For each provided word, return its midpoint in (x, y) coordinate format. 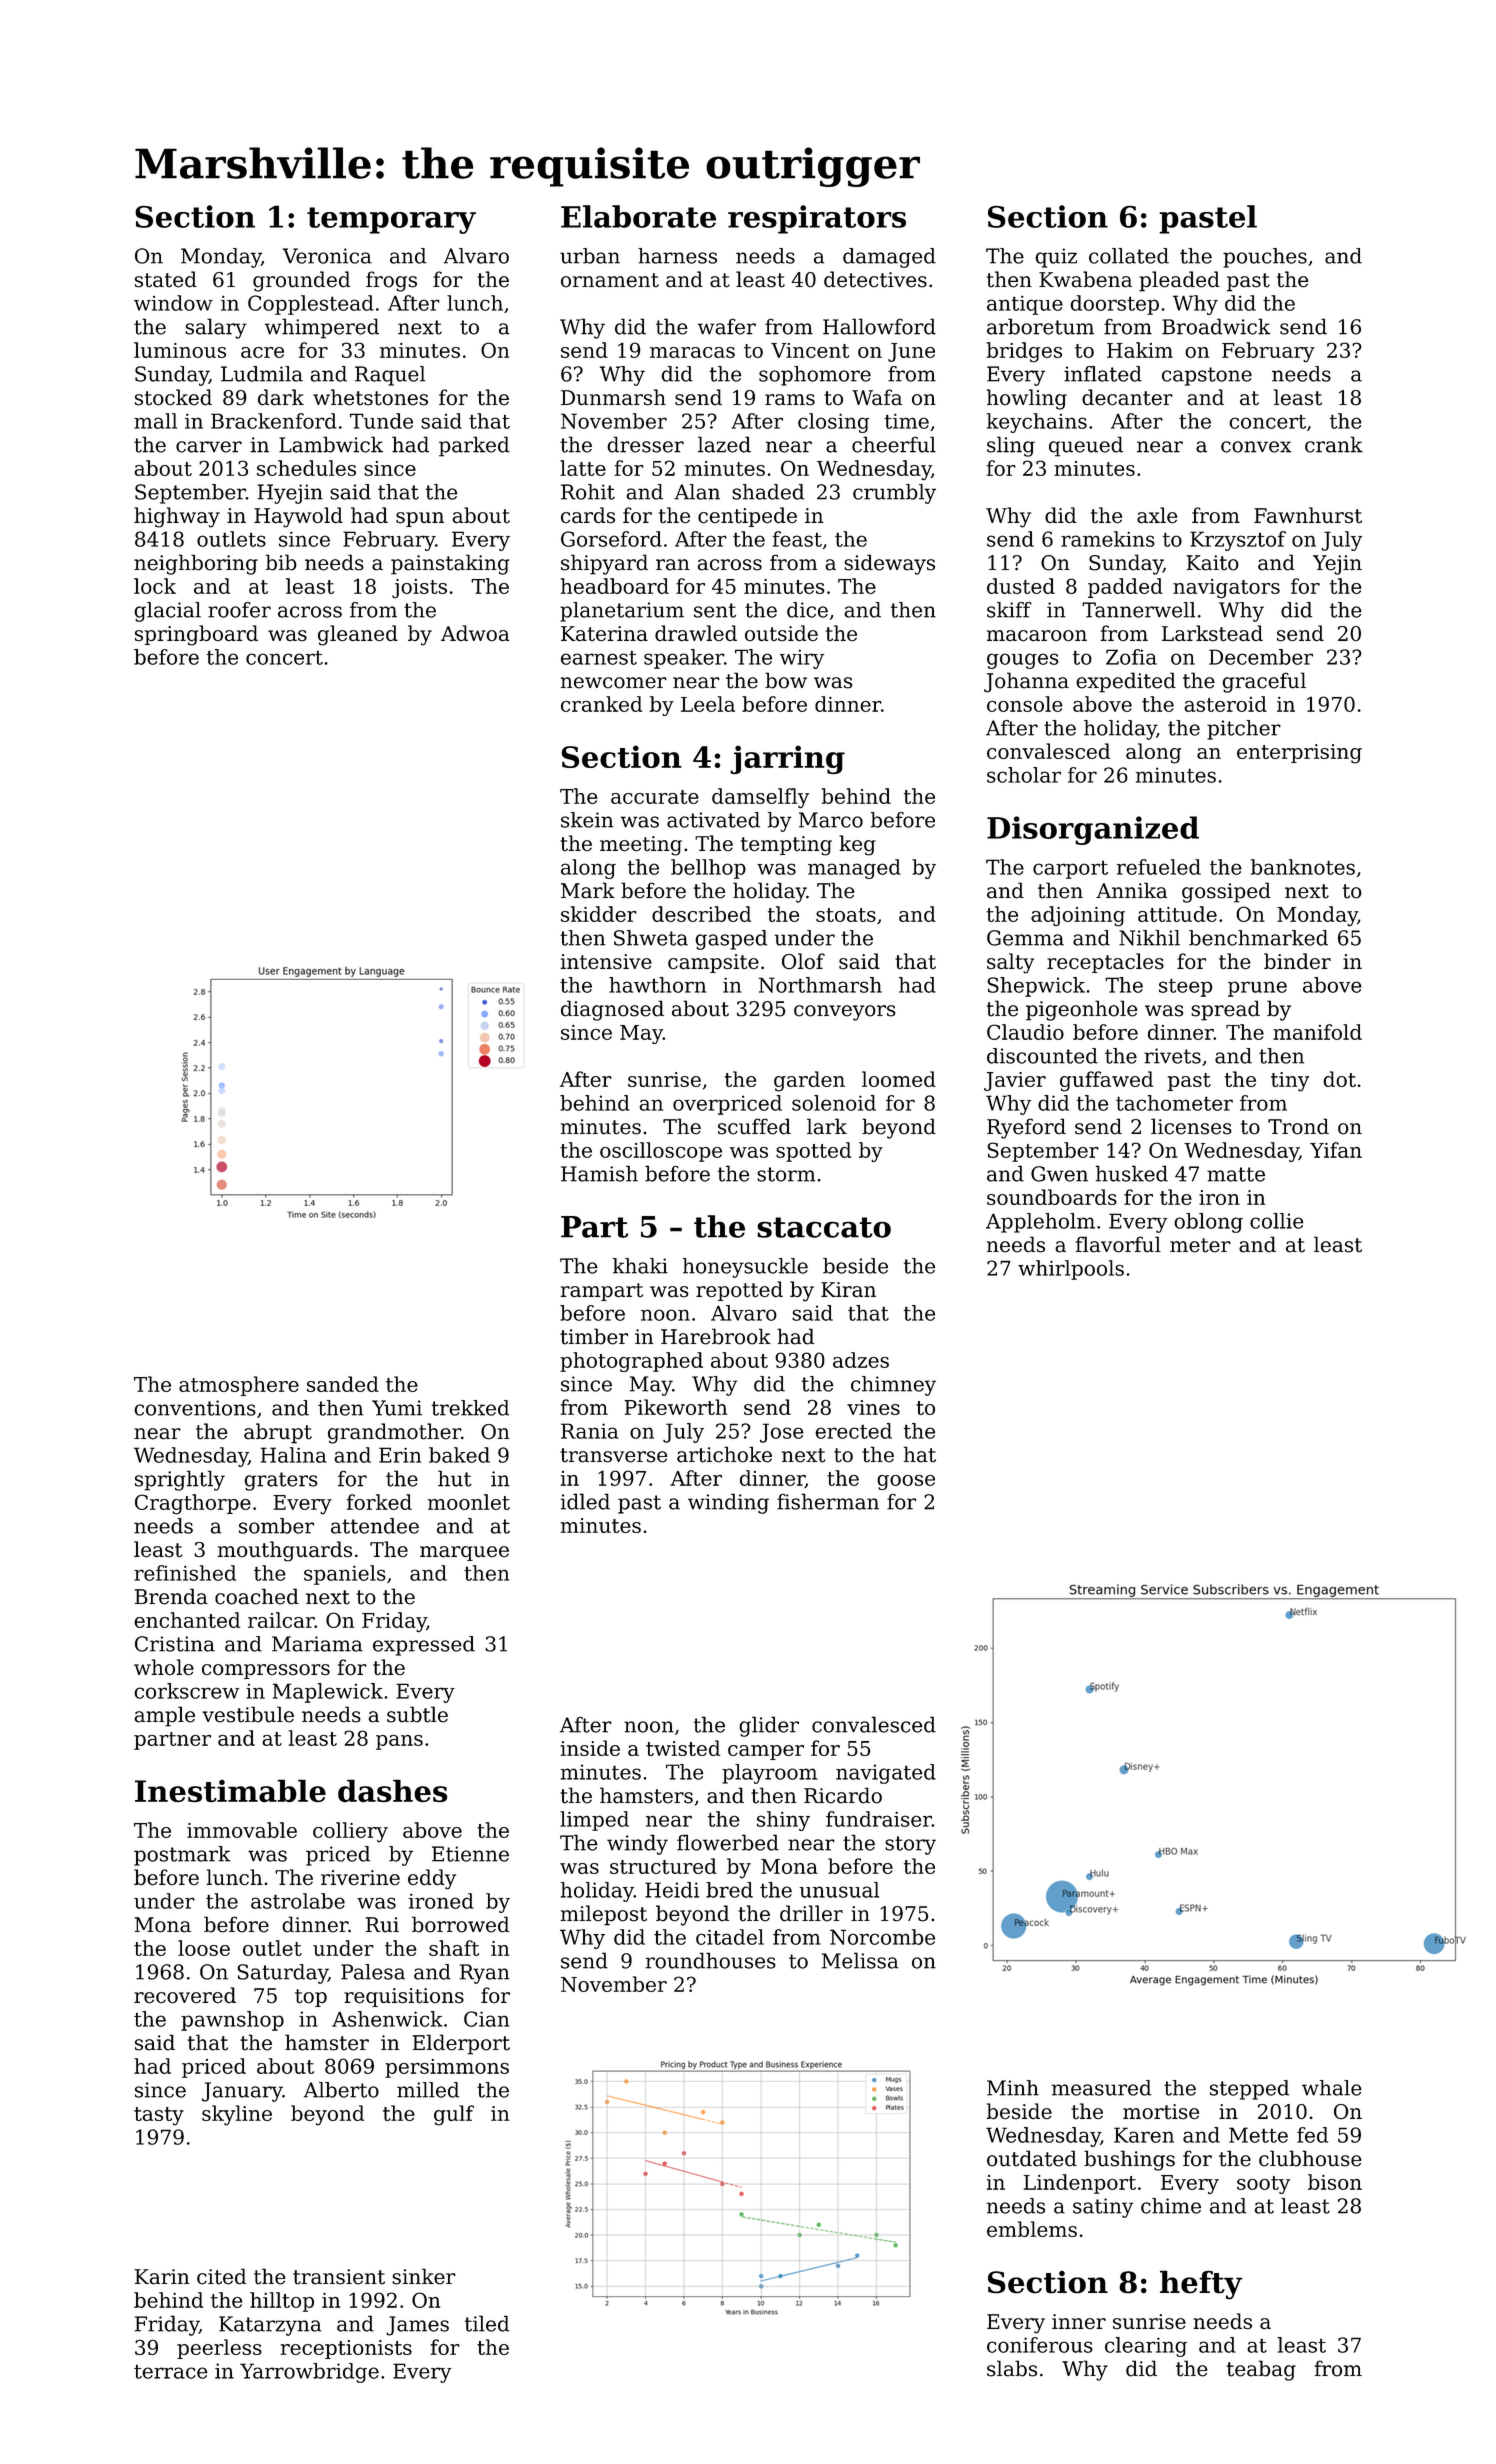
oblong (1208, 1223)
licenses (1191, 1126)
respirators (817, 219)
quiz (1056, 258)
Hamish (599, 1173)
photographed (631, 1362)
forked (379, 1502)
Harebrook (716, 1336)
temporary (391, 220)
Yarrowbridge (309, 2373)
